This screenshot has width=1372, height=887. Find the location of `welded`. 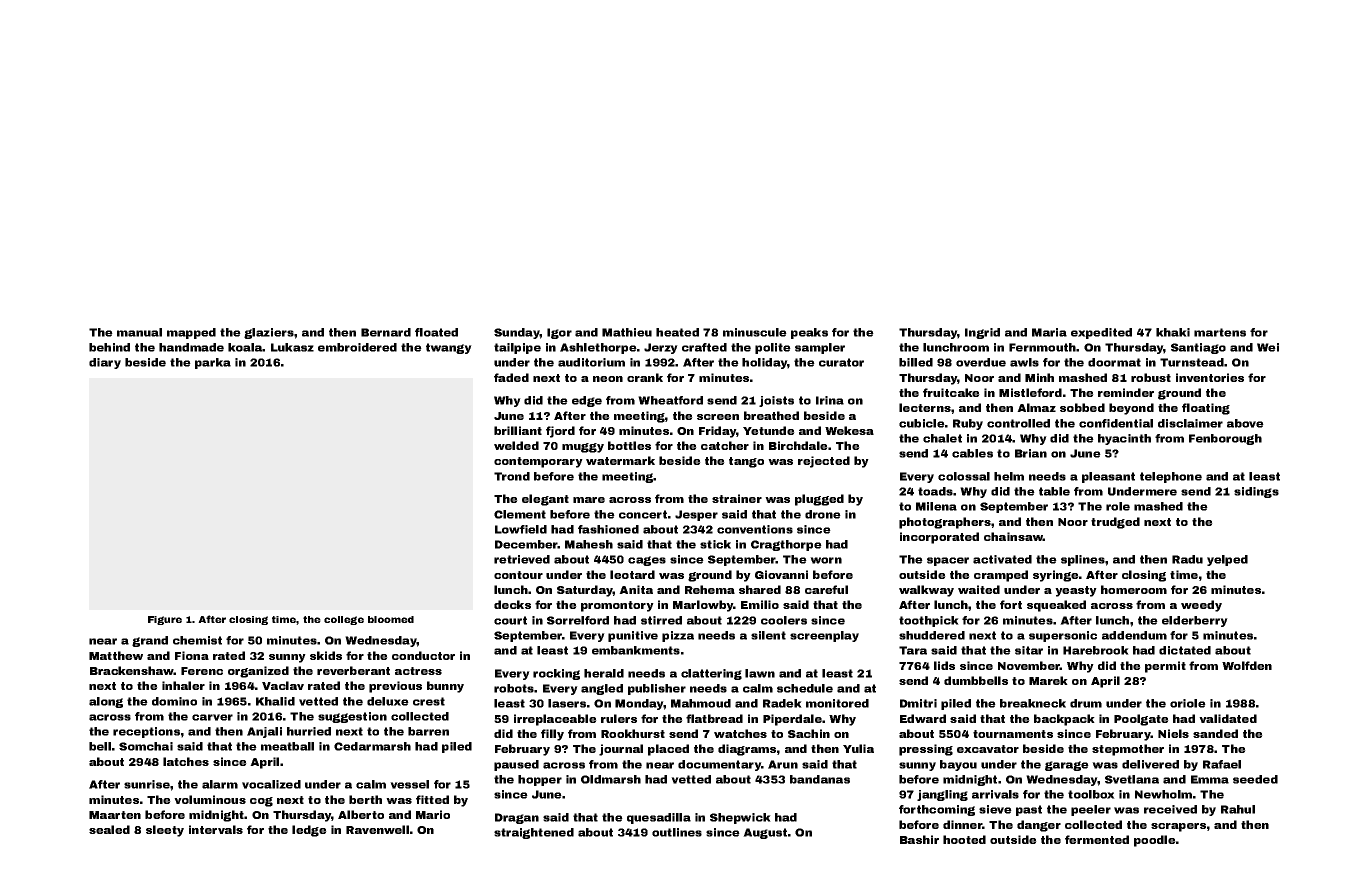

welded is located at coordinates (516, 445).
